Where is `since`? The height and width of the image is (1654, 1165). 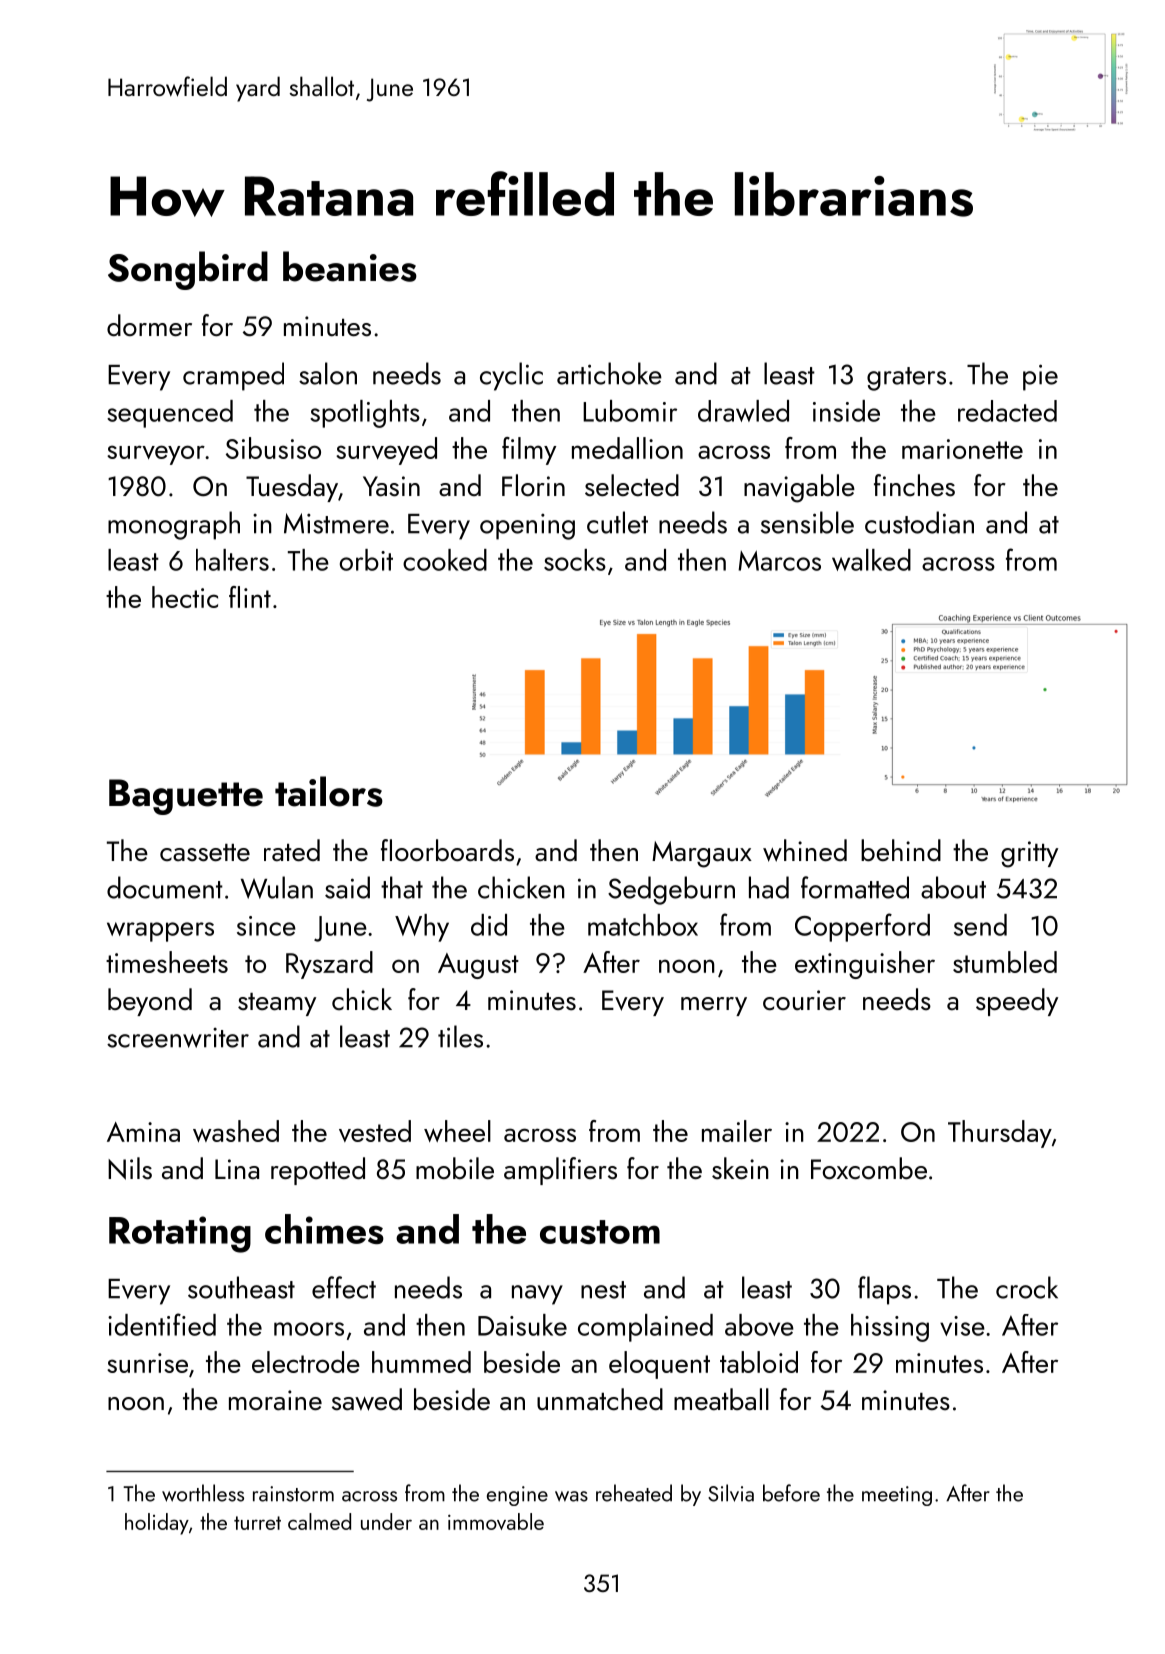
since is located at coordinates (266, 926).
